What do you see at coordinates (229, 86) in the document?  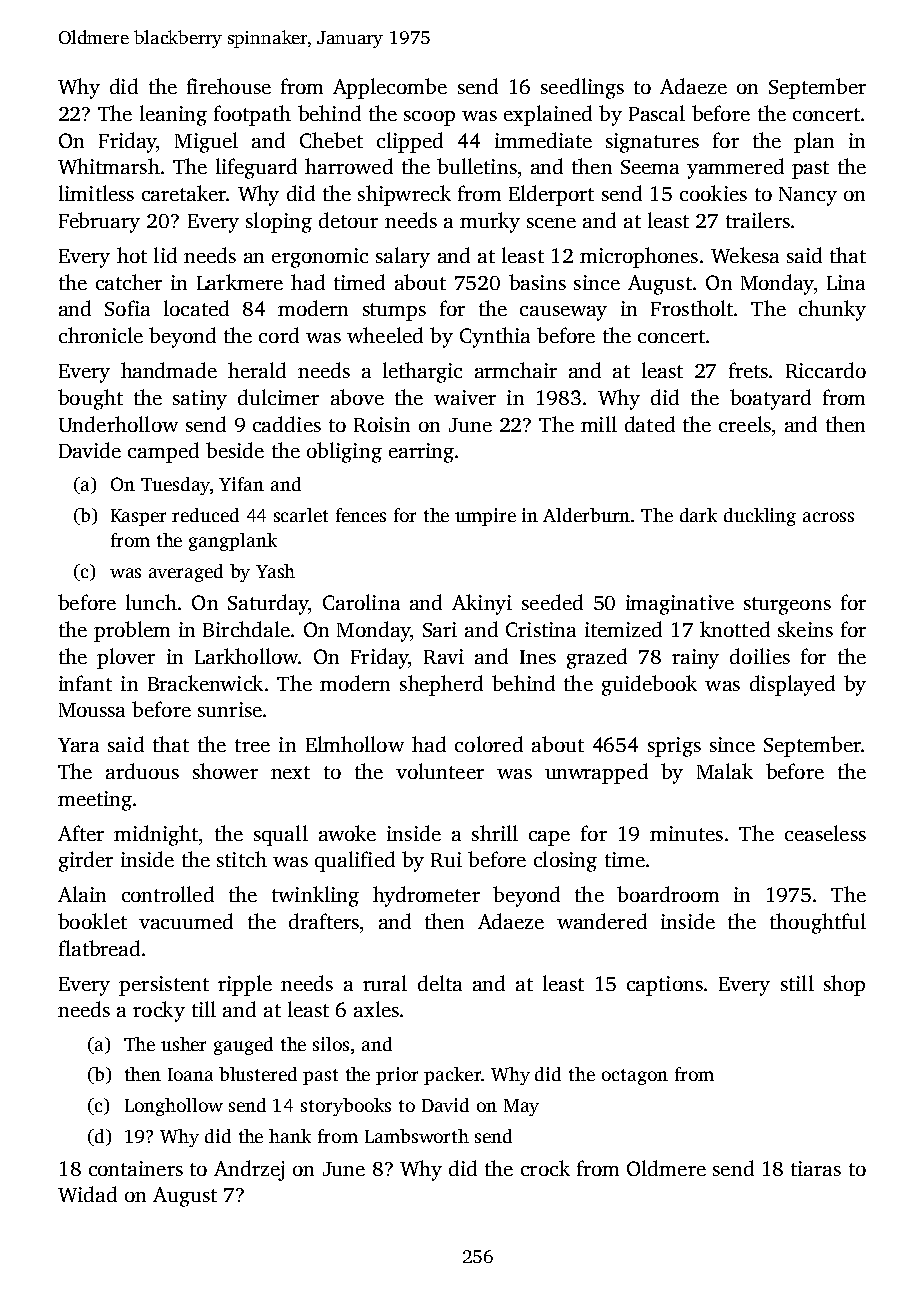 I see `firehouse` at bounding box center [229, 86].
